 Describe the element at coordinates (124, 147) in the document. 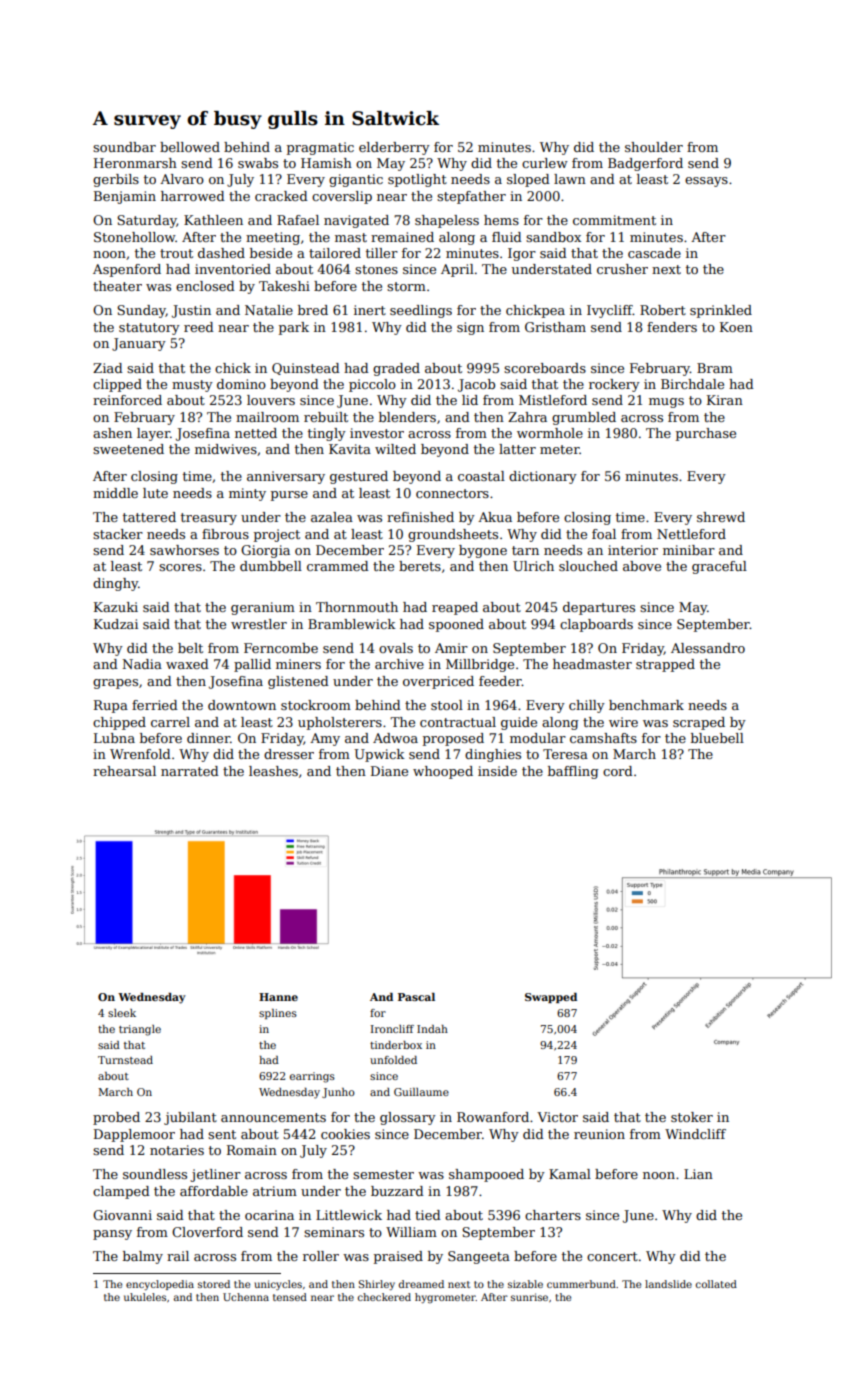

I see `soundbar` at that location.
